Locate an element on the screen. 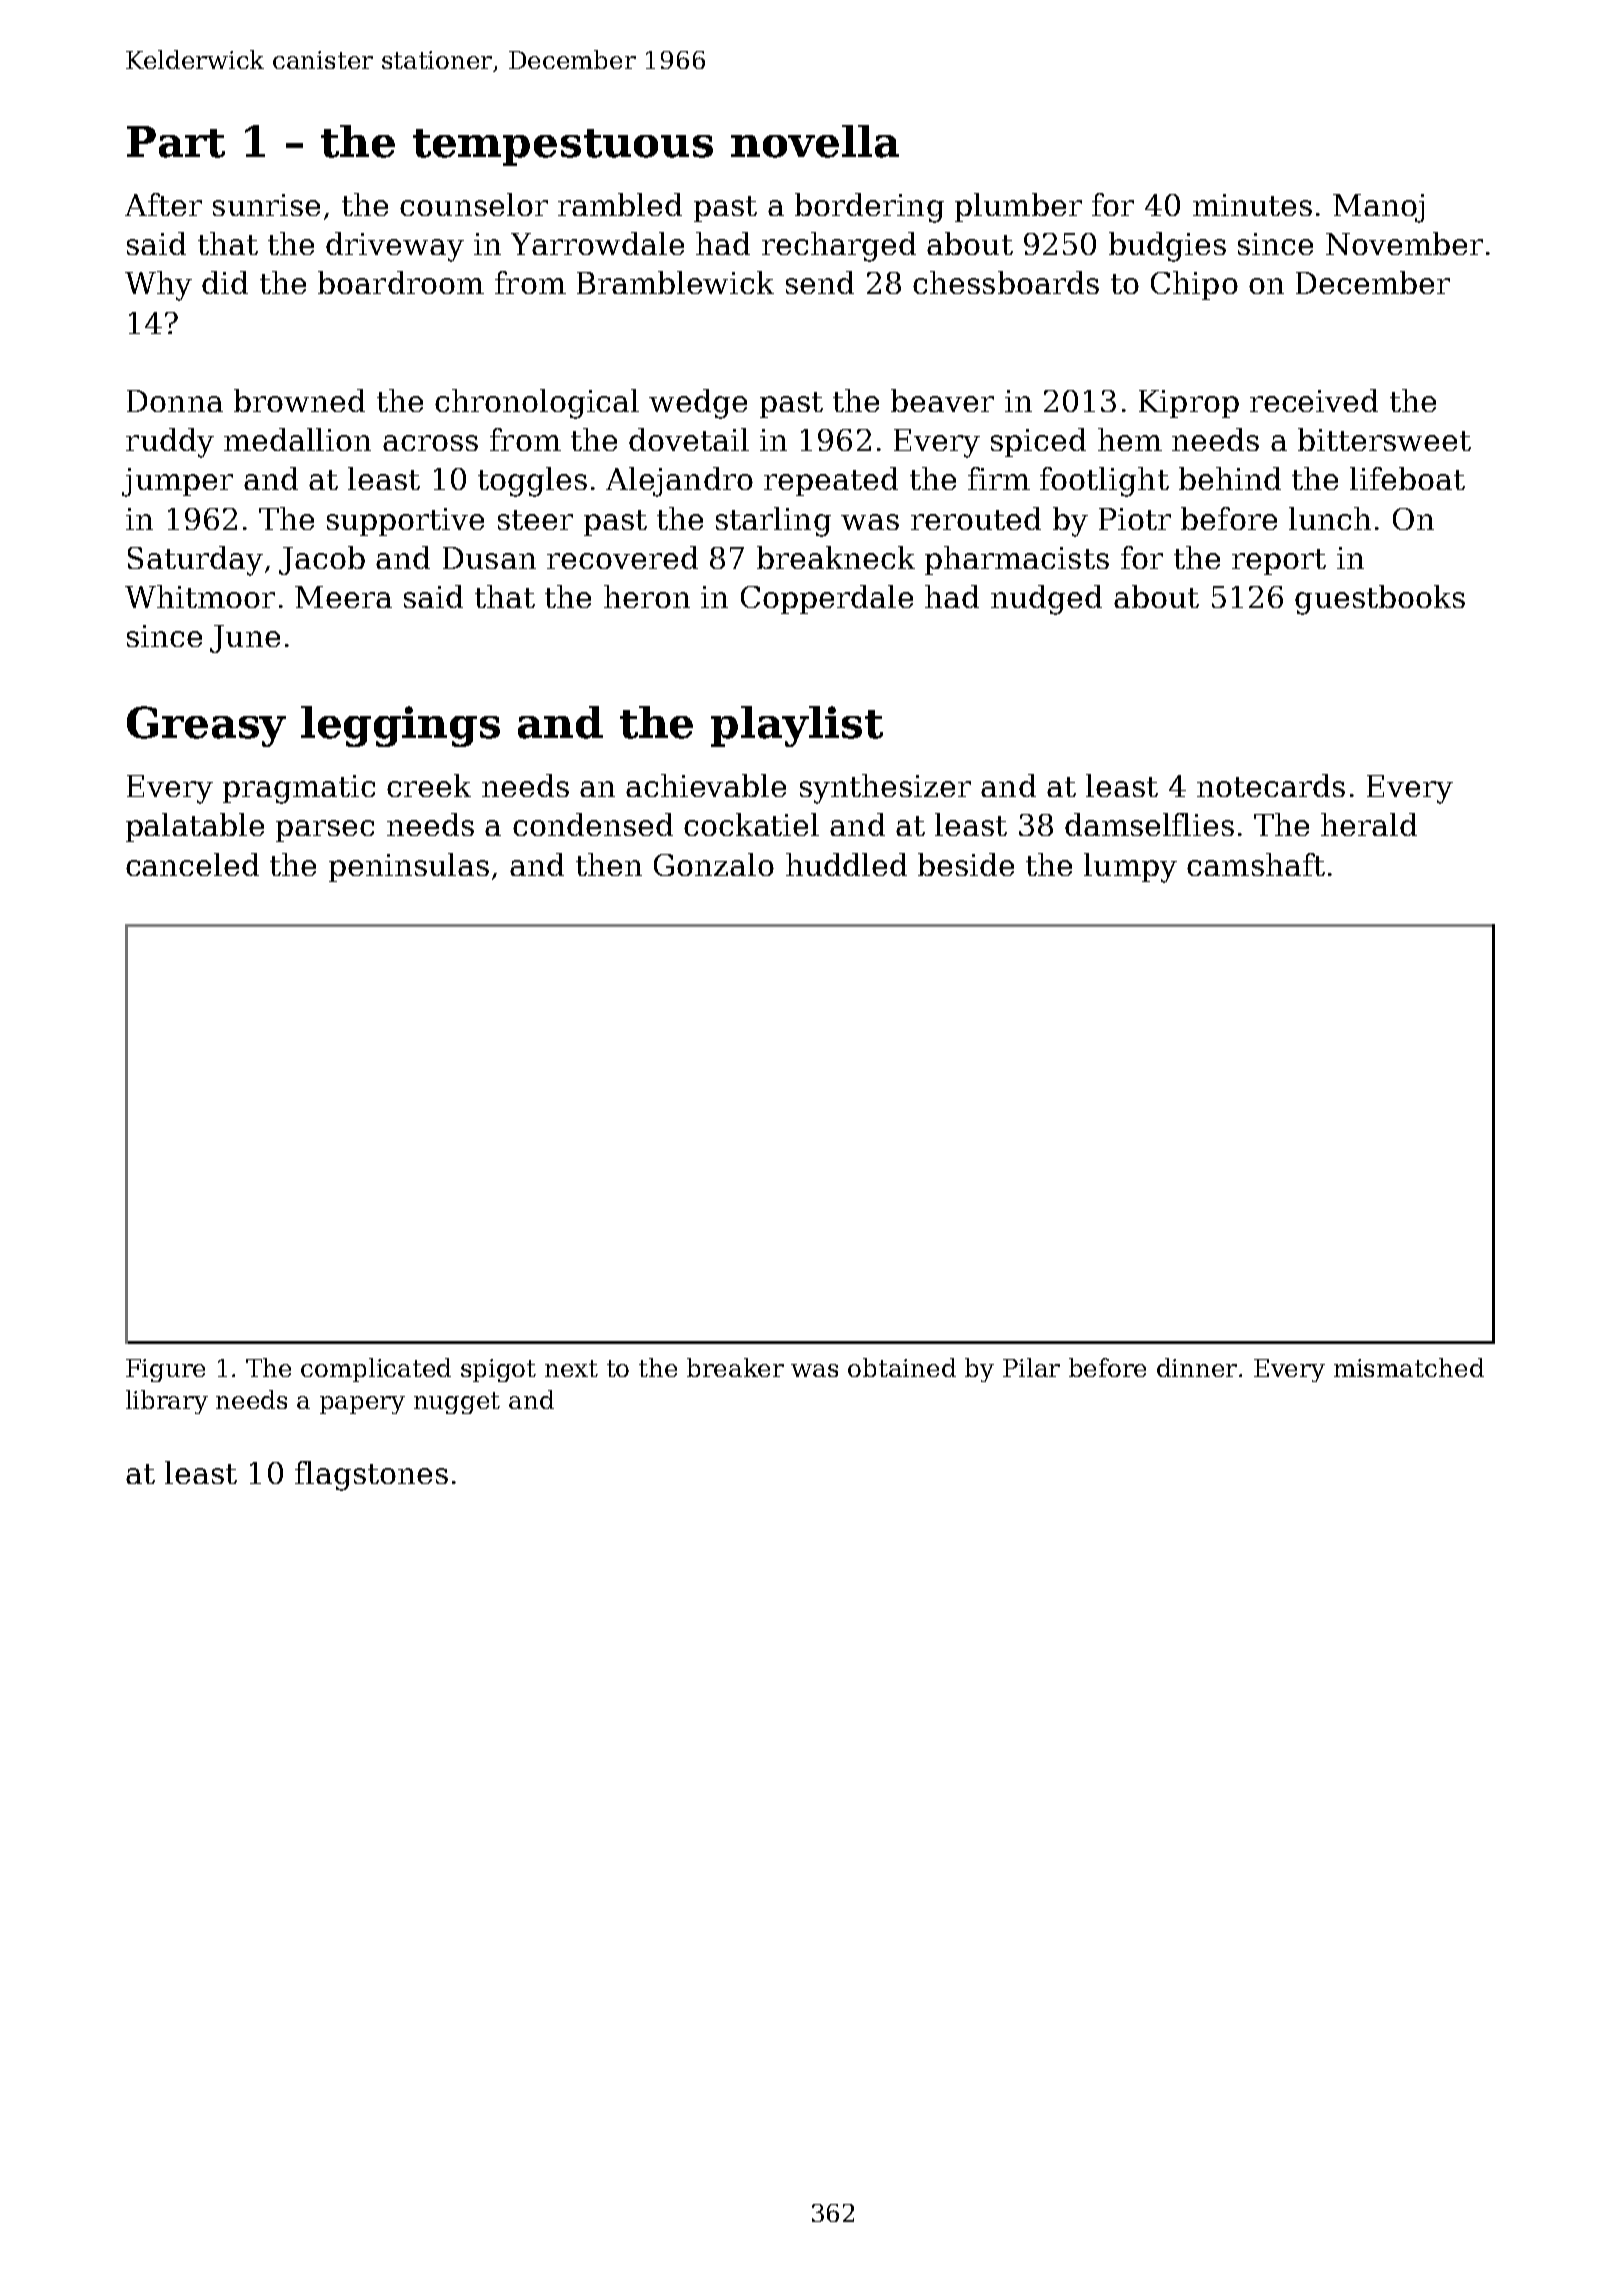  jumper is located at coordinates (177, 482).
